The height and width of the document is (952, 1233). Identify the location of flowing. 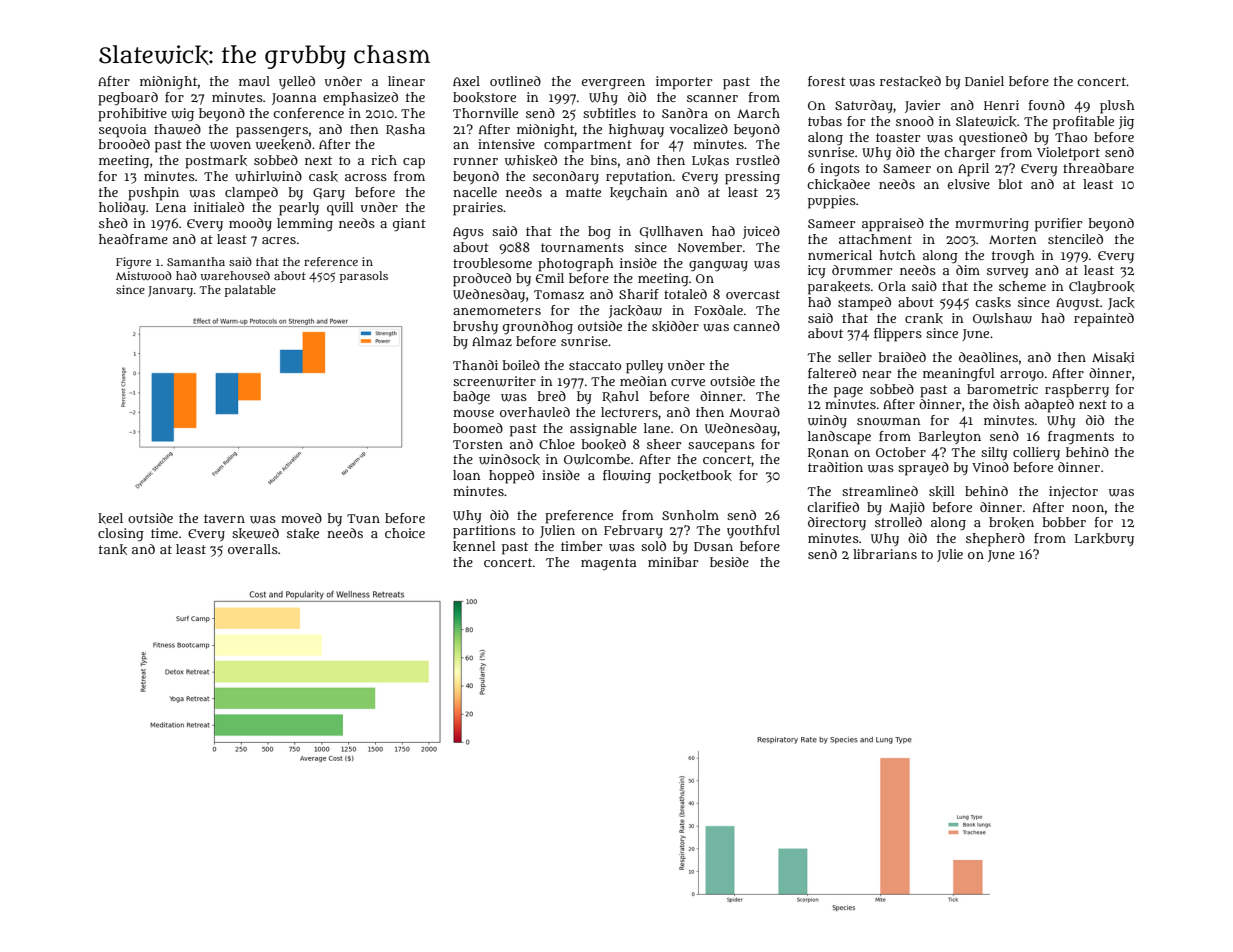
(627, 477).
